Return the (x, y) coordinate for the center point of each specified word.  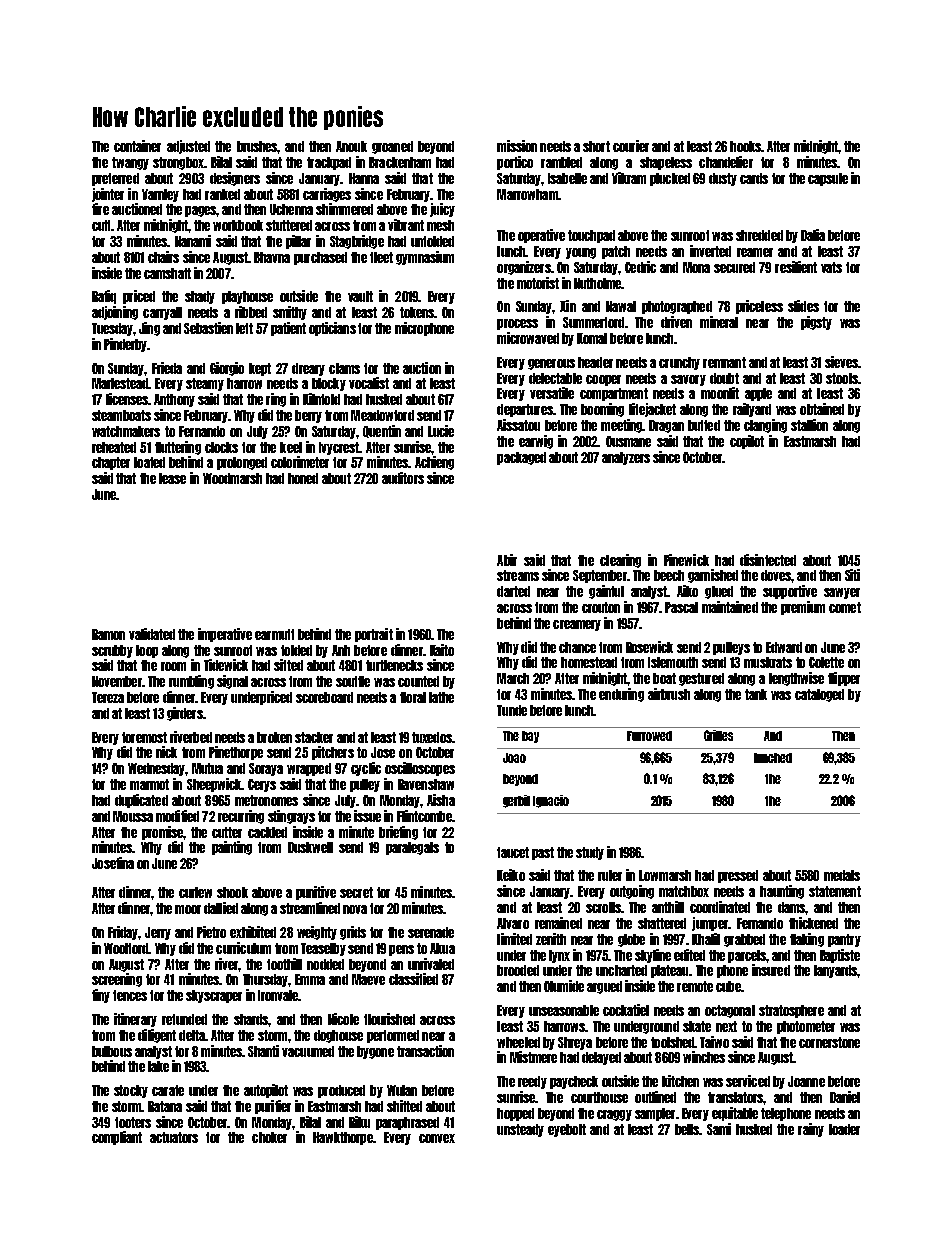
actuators (174, 1137)
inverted (710, 251)
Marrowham (527, 194)
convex (437, 1138)
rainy (811, 1130)
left (244, 328)
